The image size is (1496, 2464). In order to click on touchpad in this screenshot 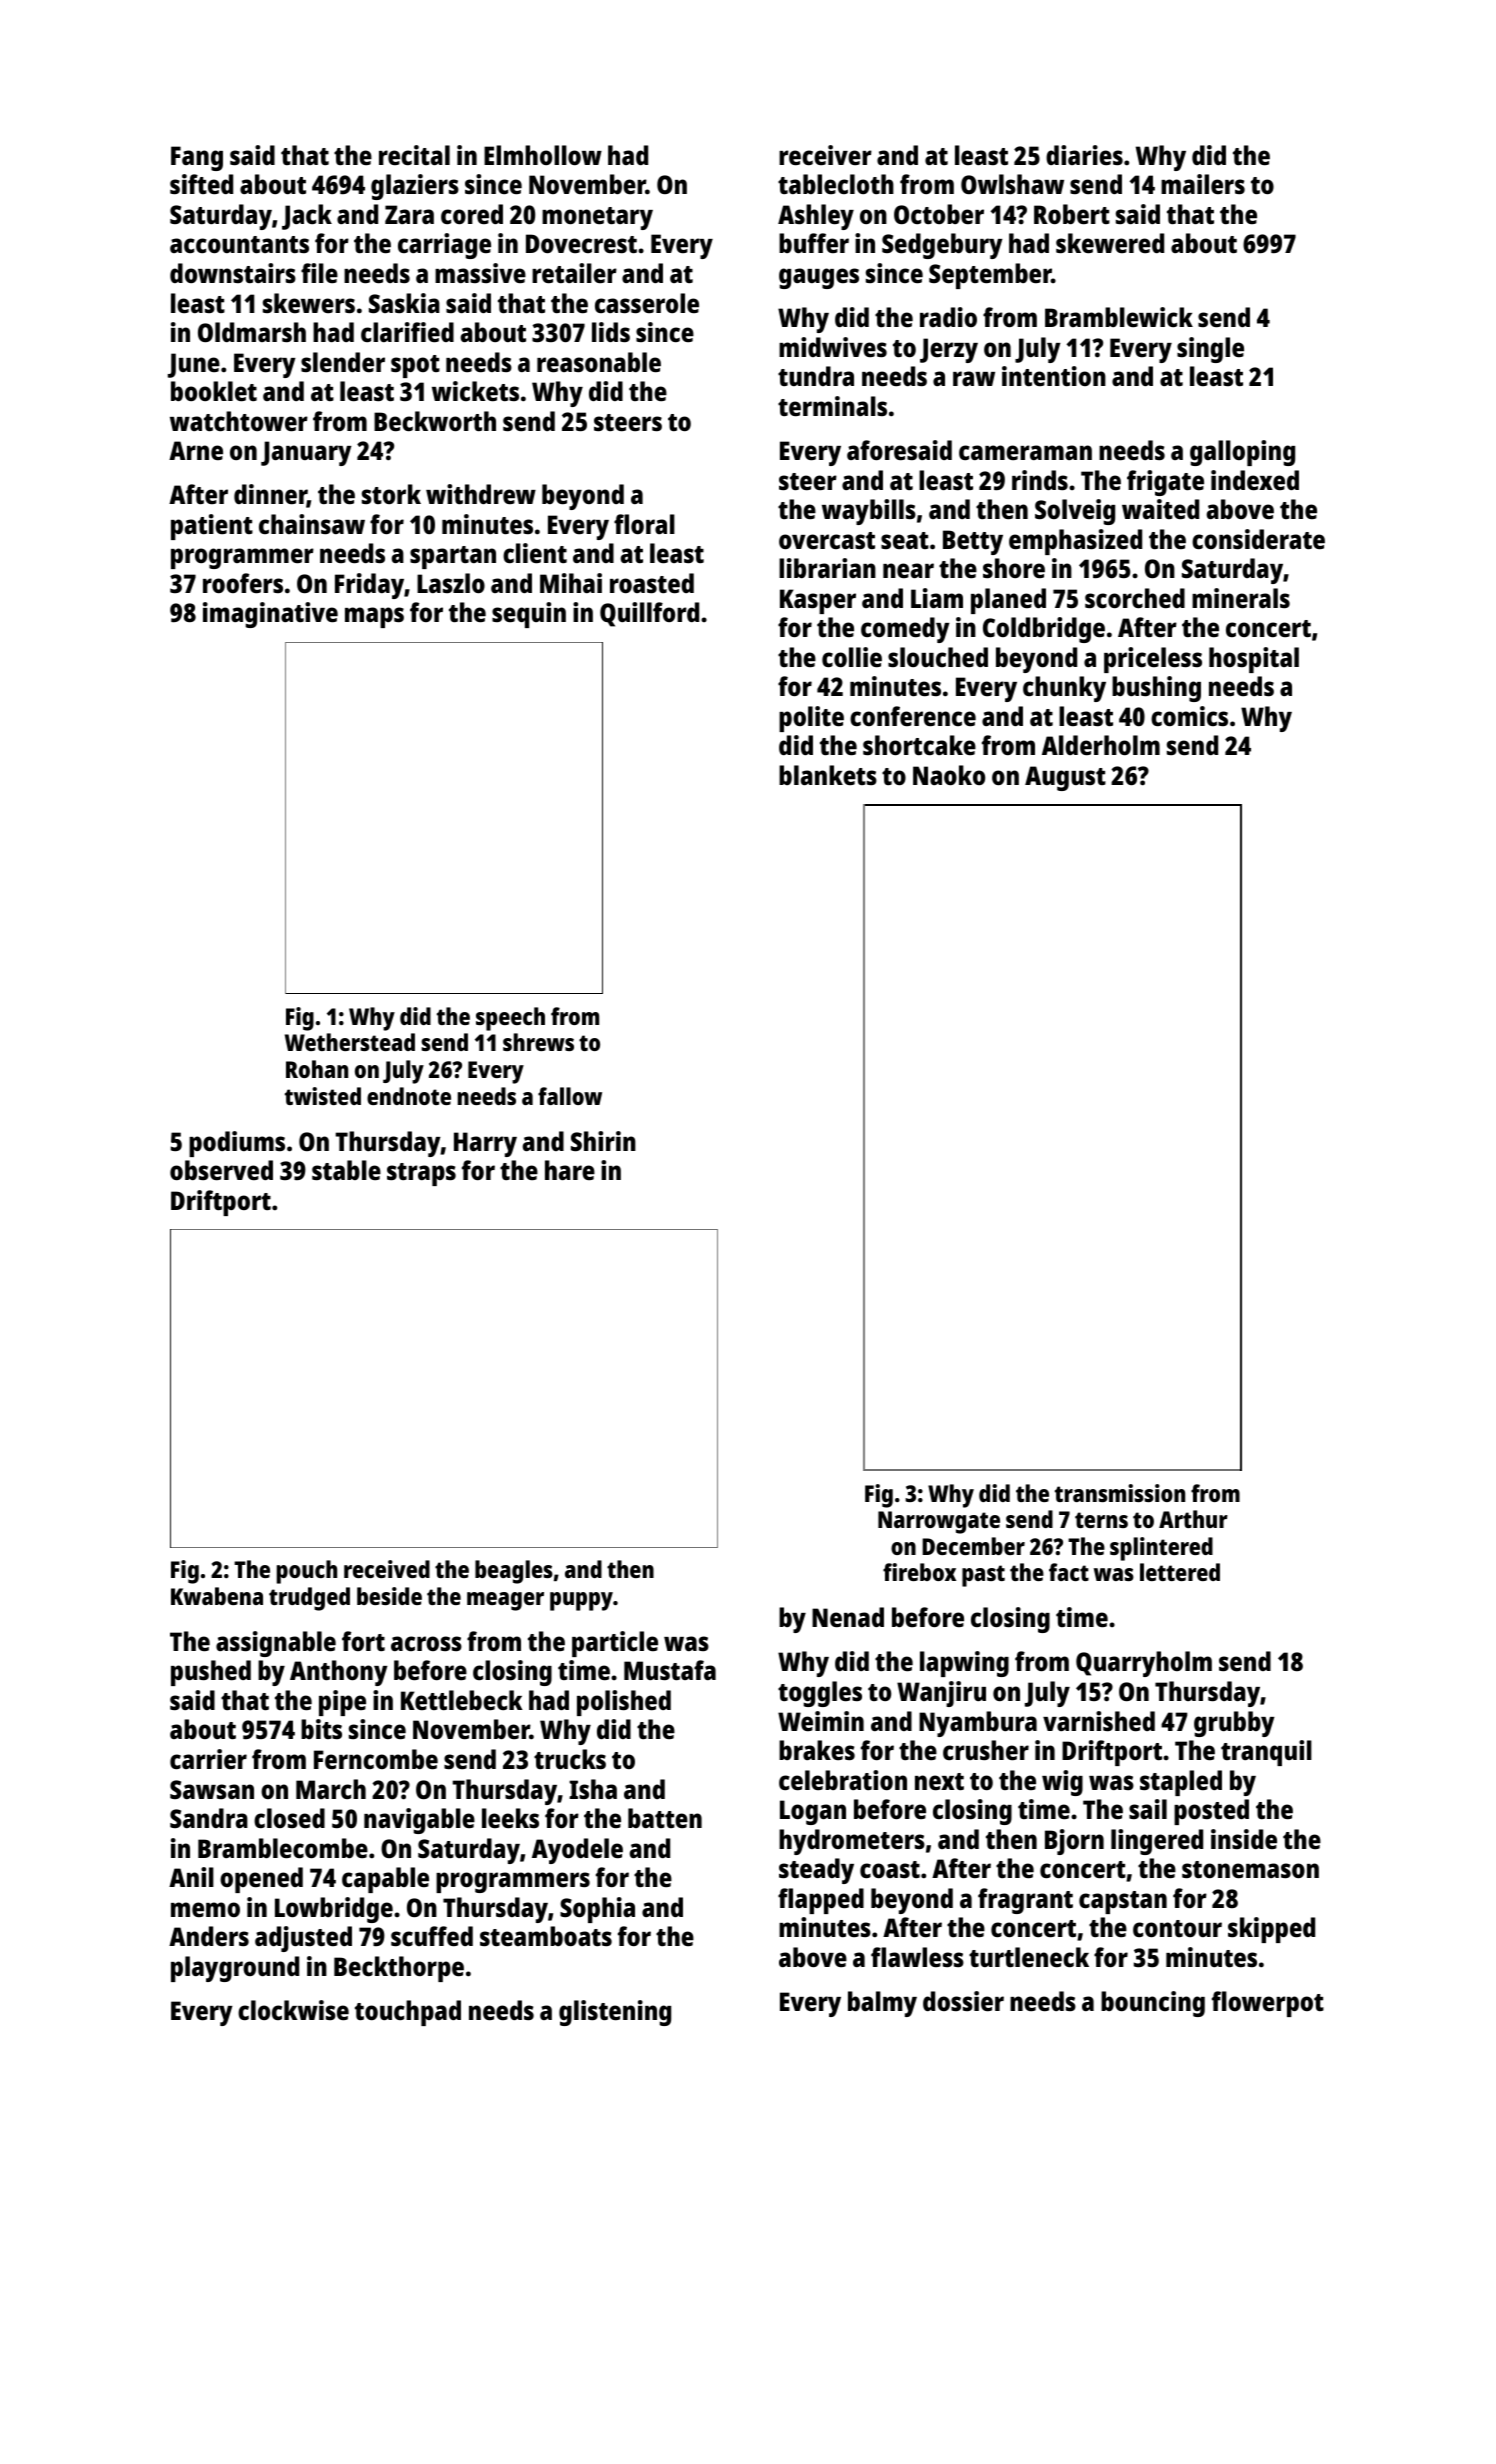, I will do `click(408, 2013)`.
